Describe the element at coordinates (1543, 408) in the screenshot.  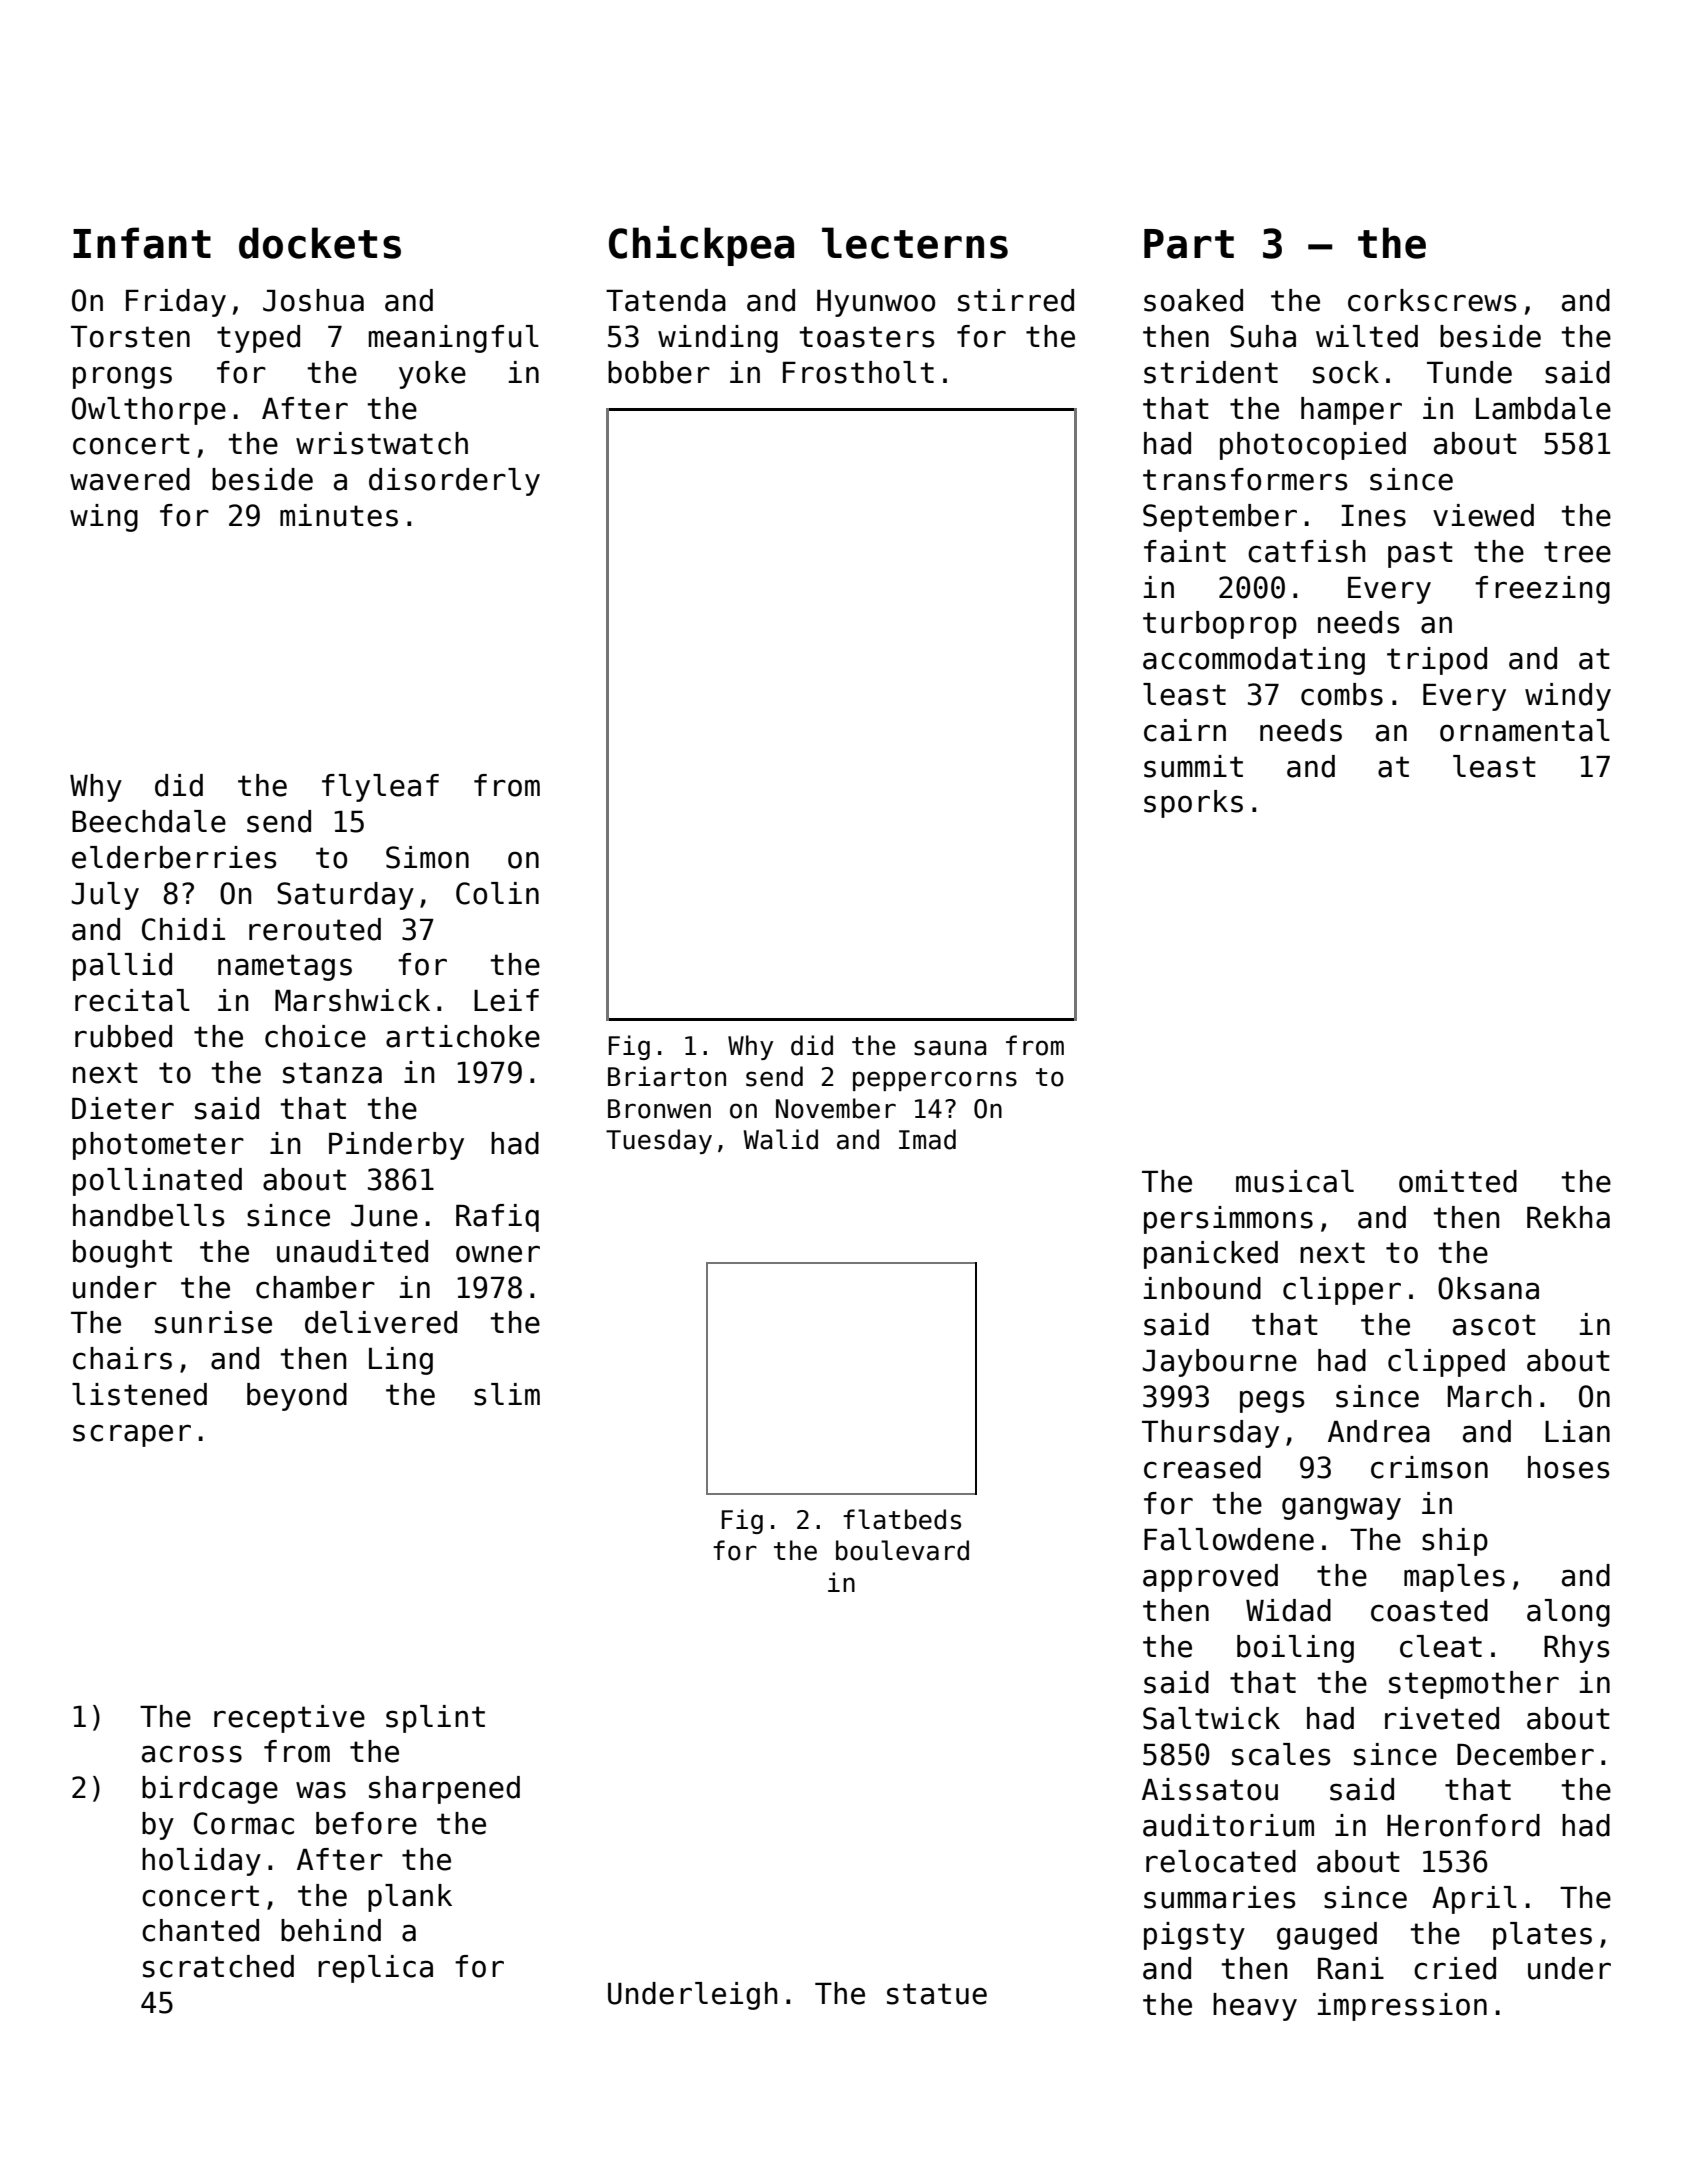
I see `Lambdale` at that location.
